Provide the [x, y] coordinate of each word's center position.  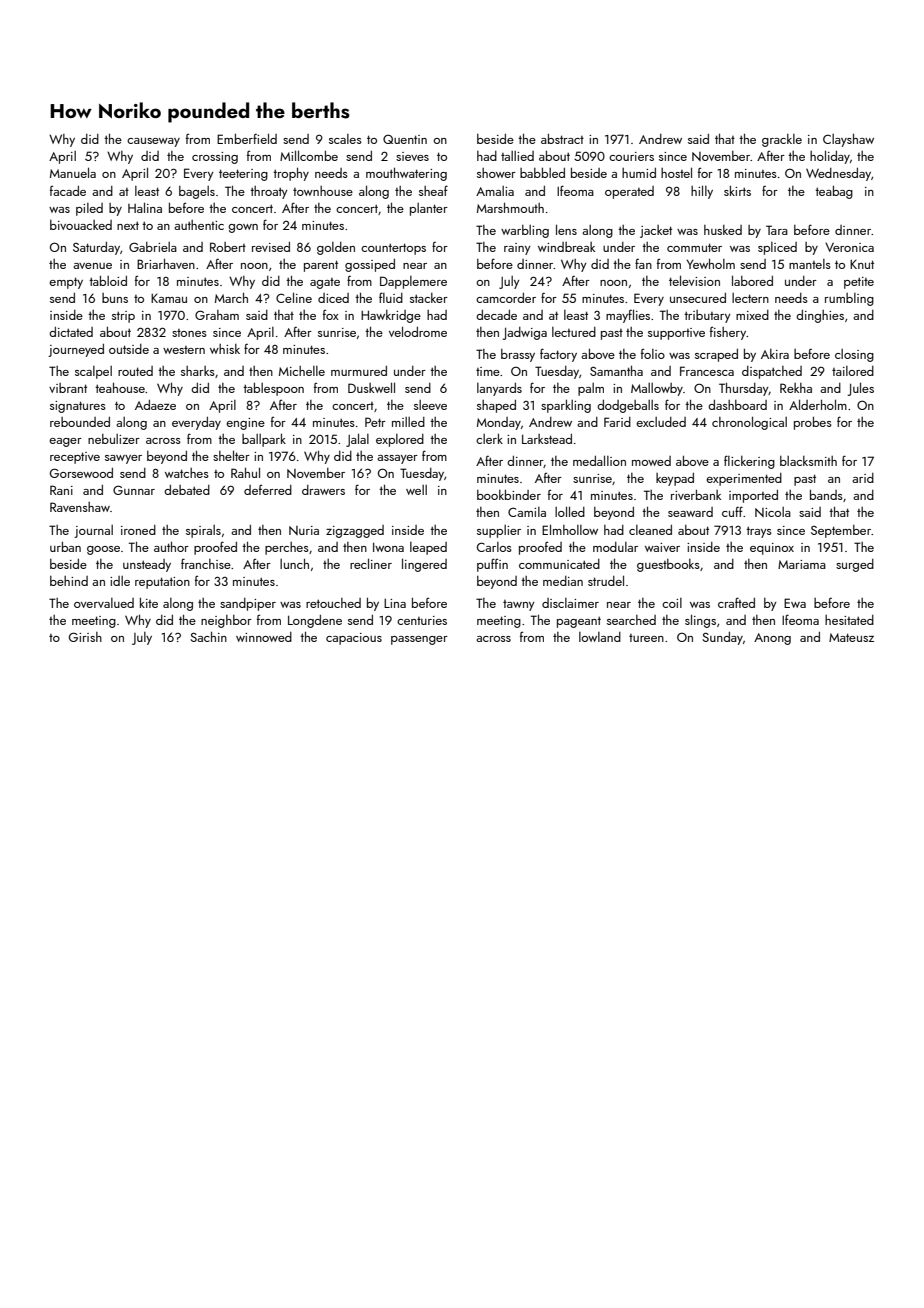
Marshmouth [510, 208]
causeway [153, 142]
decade [496, 315]
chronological [749, 423]
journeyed [76, 350]
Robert [228, 247]
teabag [834, 192]
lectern [750, 298]
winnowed [264, 637]
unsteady [147, 565]
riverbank [696, 495]
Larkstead [547, 439]
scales [345, 139]
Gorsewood [81, 473]
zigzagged [355, 531]
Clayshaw [848, 140]
